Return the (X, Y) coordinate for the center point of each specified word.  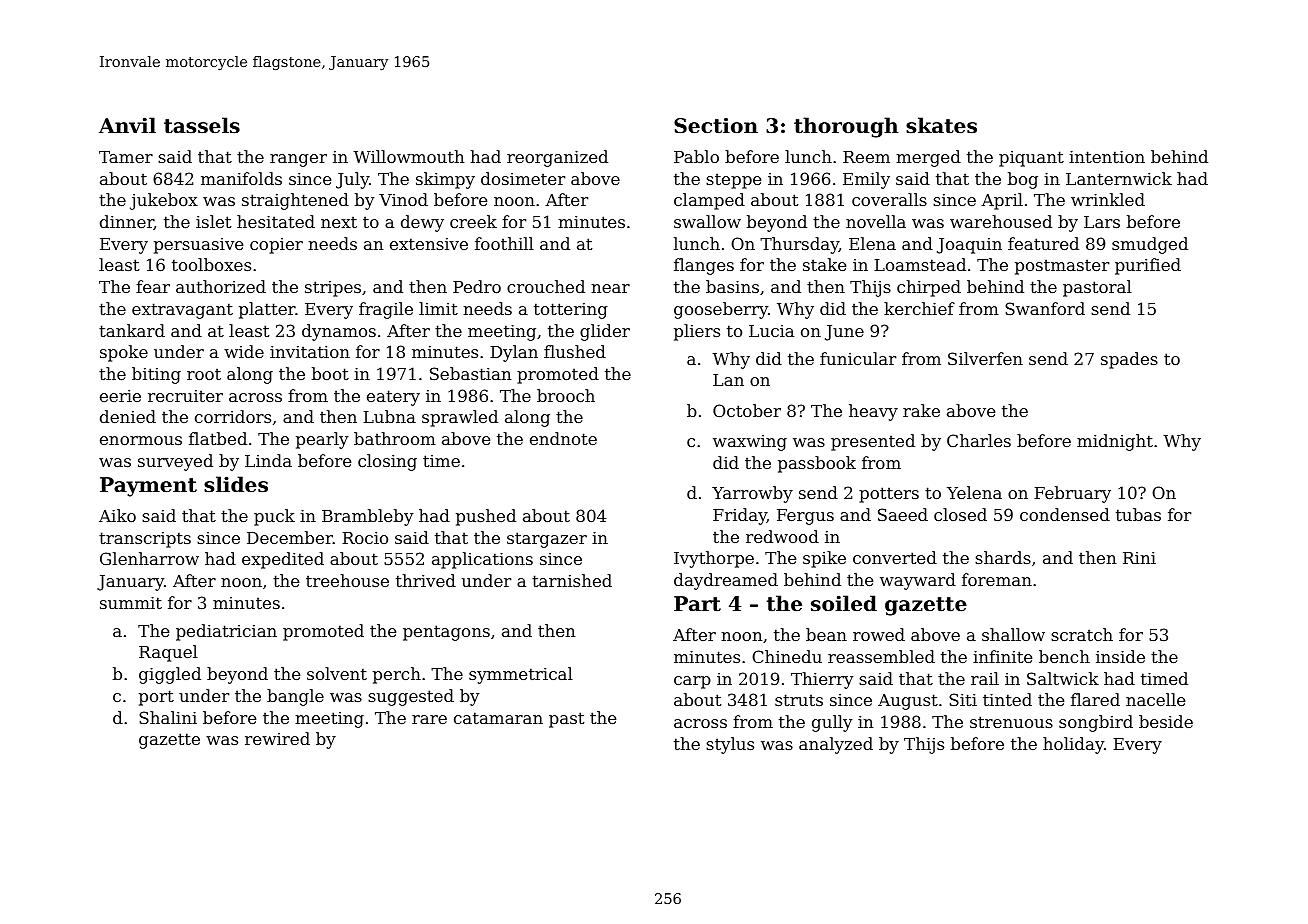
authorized (221, 286)
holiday (1073, 745)
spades (1129, 360)
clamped (709, 201)
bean (826, 634)
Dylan (514, 353)
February (1072, 494)
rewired (277, 738)
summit (131, 603)
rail (985, 678)
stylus (730, 745)
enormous (141, 440)
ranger (298, 160)
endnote (563, 438)
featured (1043, 243)
